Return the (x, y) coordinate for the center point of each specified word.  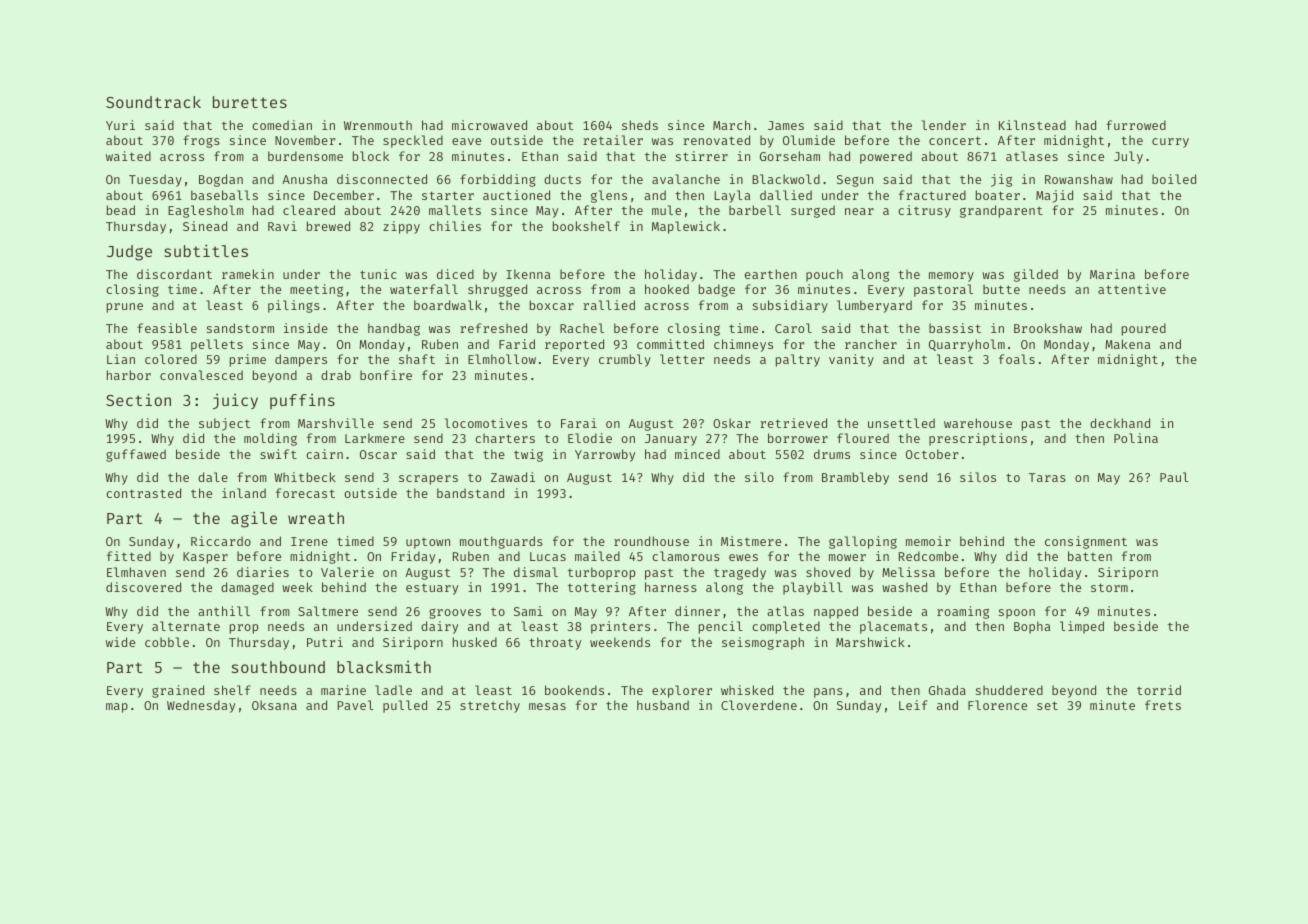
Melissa (908, 572)
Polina (1136, 438)
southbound (278, 667)
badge (717, 290)
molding (270, 439)
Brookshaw (1048, 328)
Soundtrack (153, 102)
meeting (316, 290)
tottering (602, 588)
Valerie (347, 572)
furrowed (1136, 125)
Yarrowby (605, 455)
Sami (528, 611)
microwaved (489, 125)
